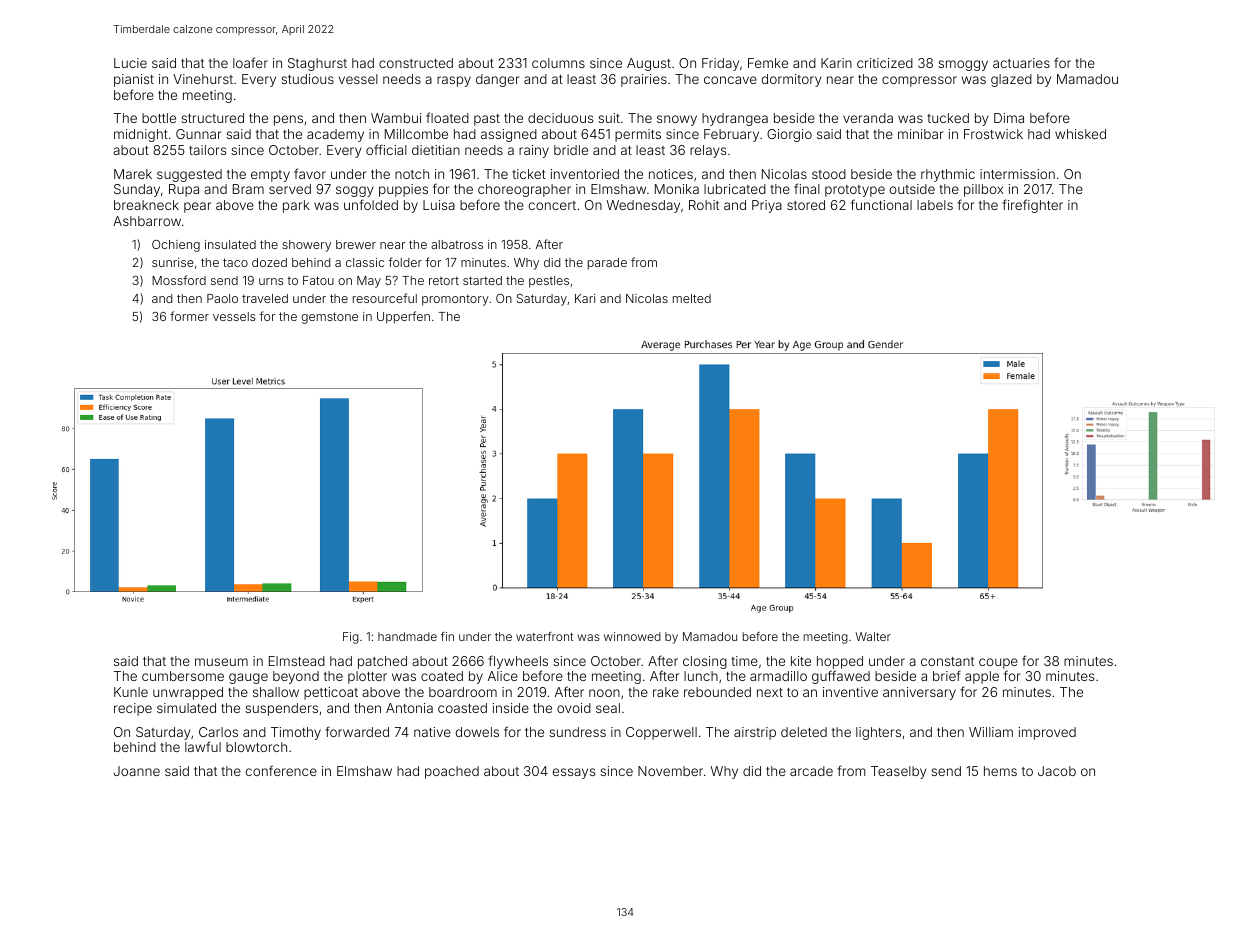  Describe the element at coordinates (1021, 63) in the screenshot. I see `actuaries` at that location.
